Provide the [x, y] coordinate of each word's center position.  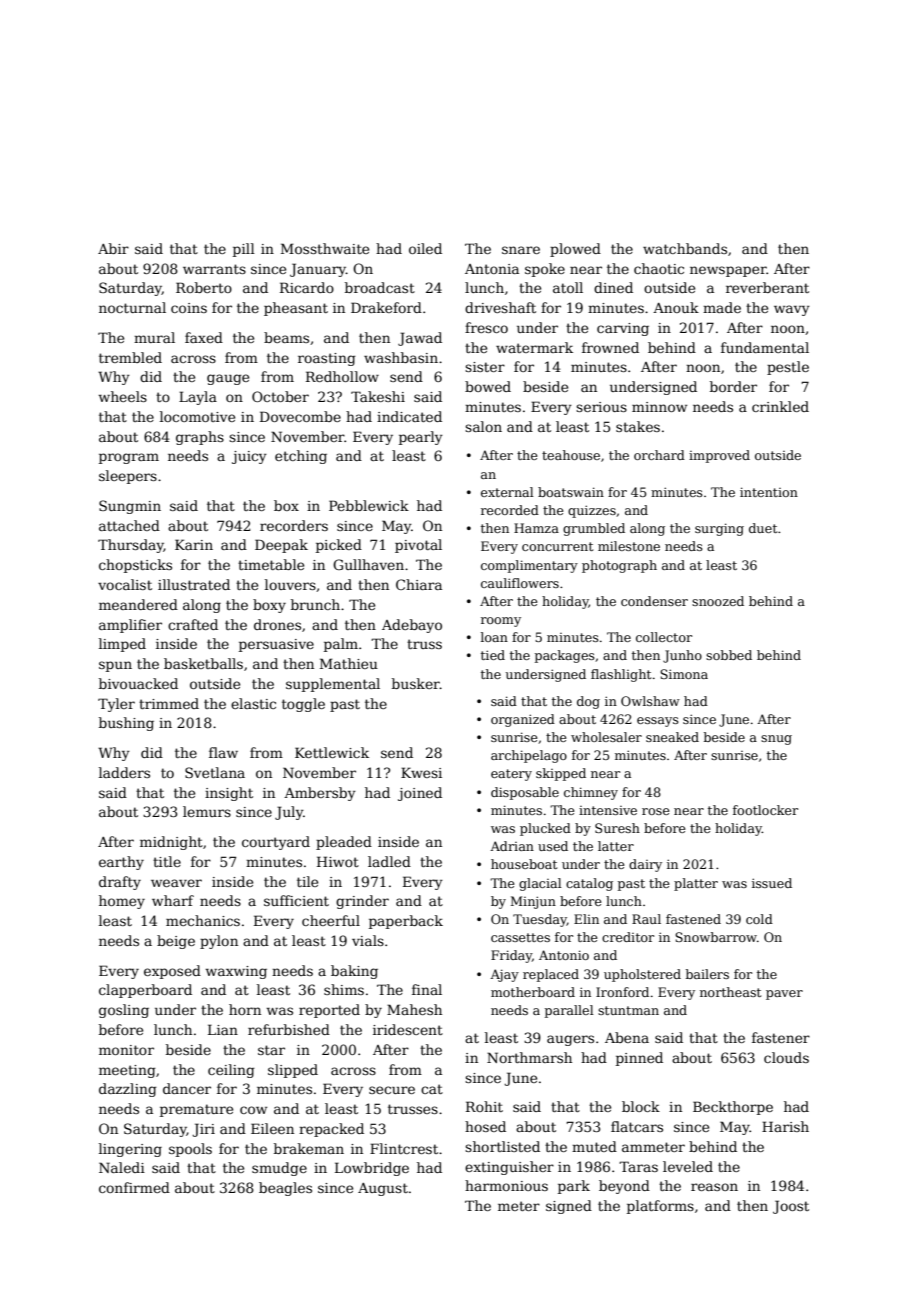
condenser [654, 601]
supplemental [333, 685]
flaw [223, 752]
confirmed [134, 1187]
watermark [534, 347]
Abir [113, 248]
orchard [659, 455]
